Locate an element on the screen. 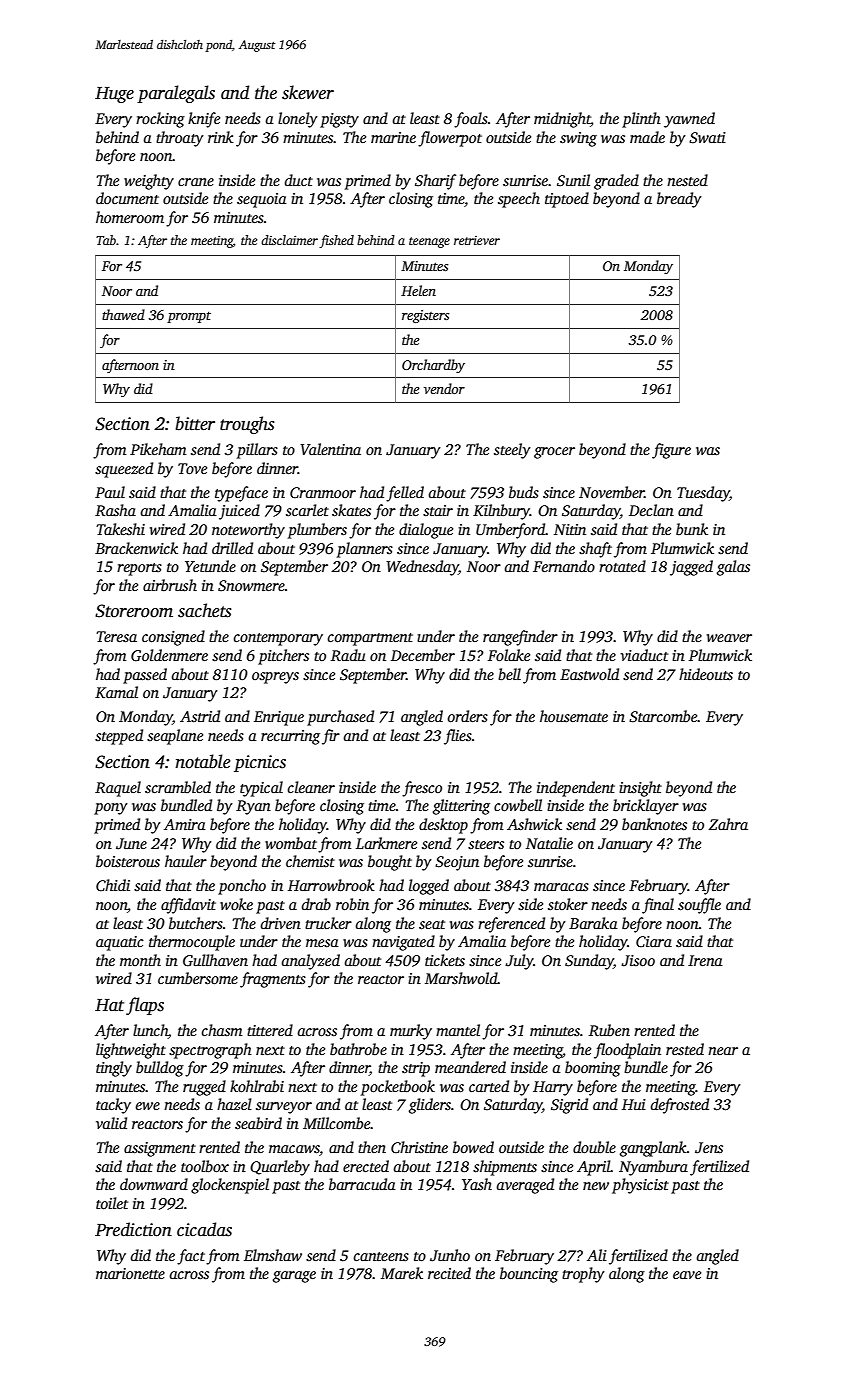 The width and height of the screenshot is (849, 1400). averaged is located at coordinates (525, 1186).
